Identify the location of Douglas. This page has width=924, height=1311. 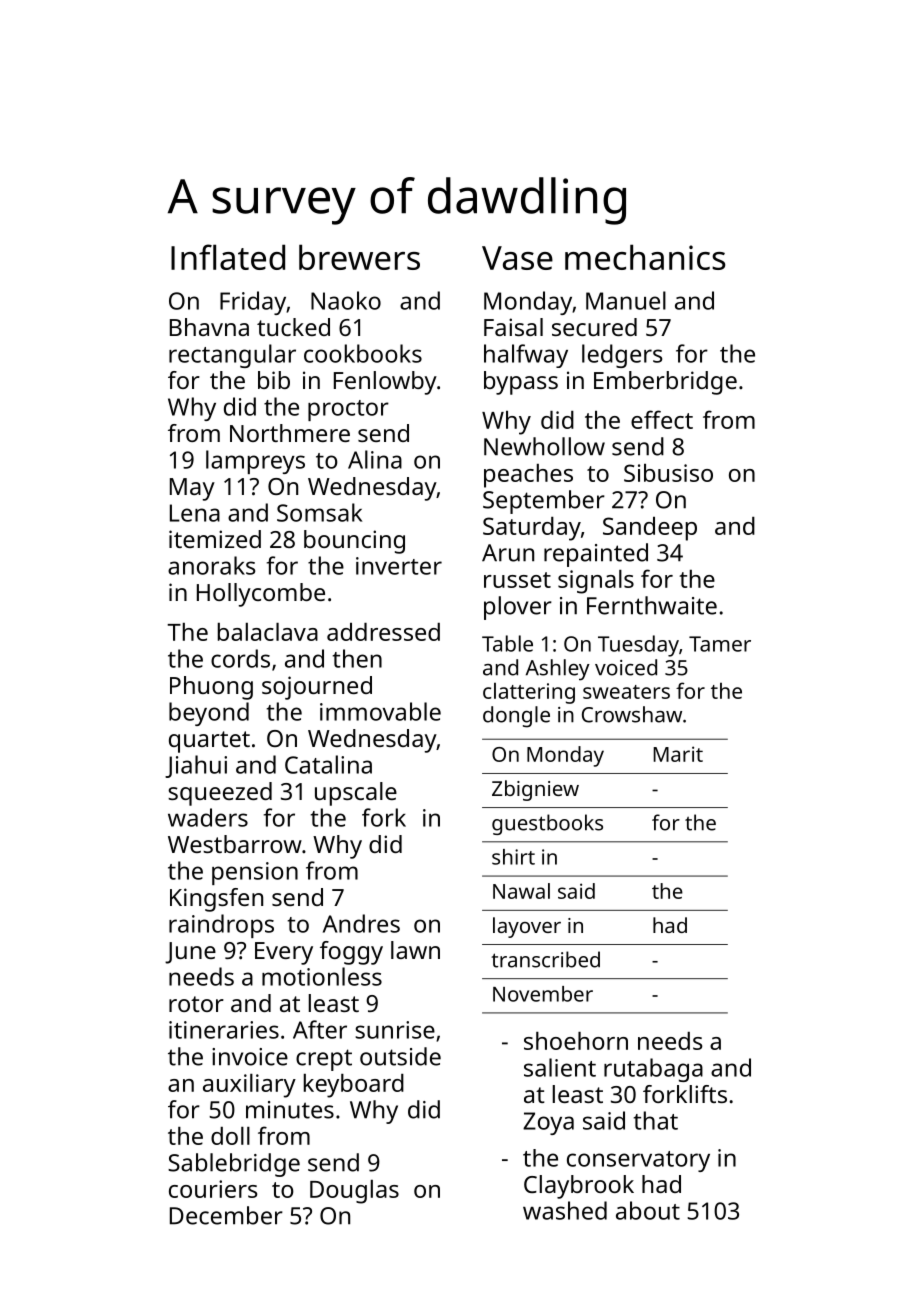
(354, 1192).
